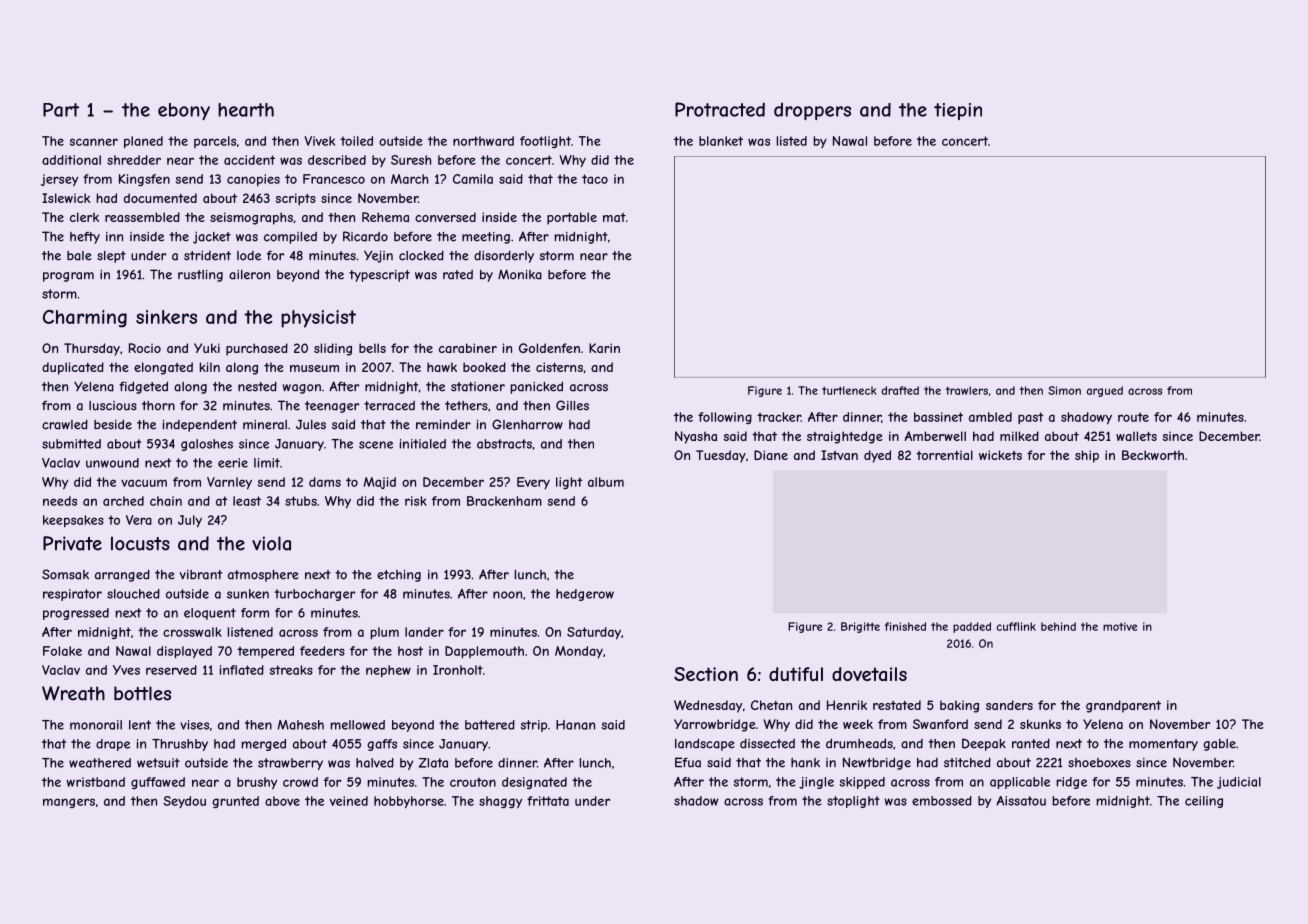  Describe the element at coordinates (792, 141) in the screenshot. I see `listed` at that location.
